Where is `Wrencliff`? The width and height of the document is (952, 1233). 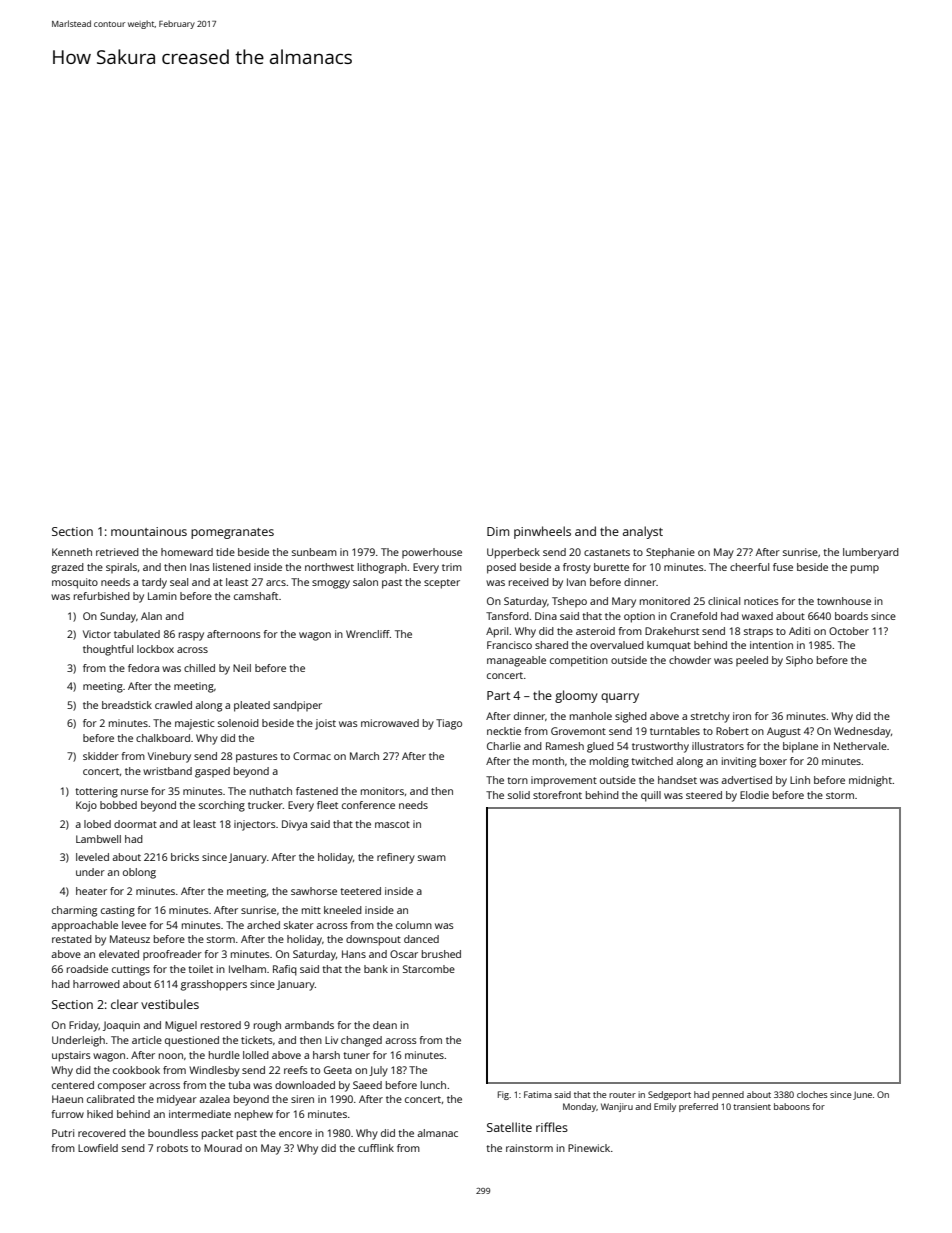
Wrencliff is located at coordinates (368, 634).
